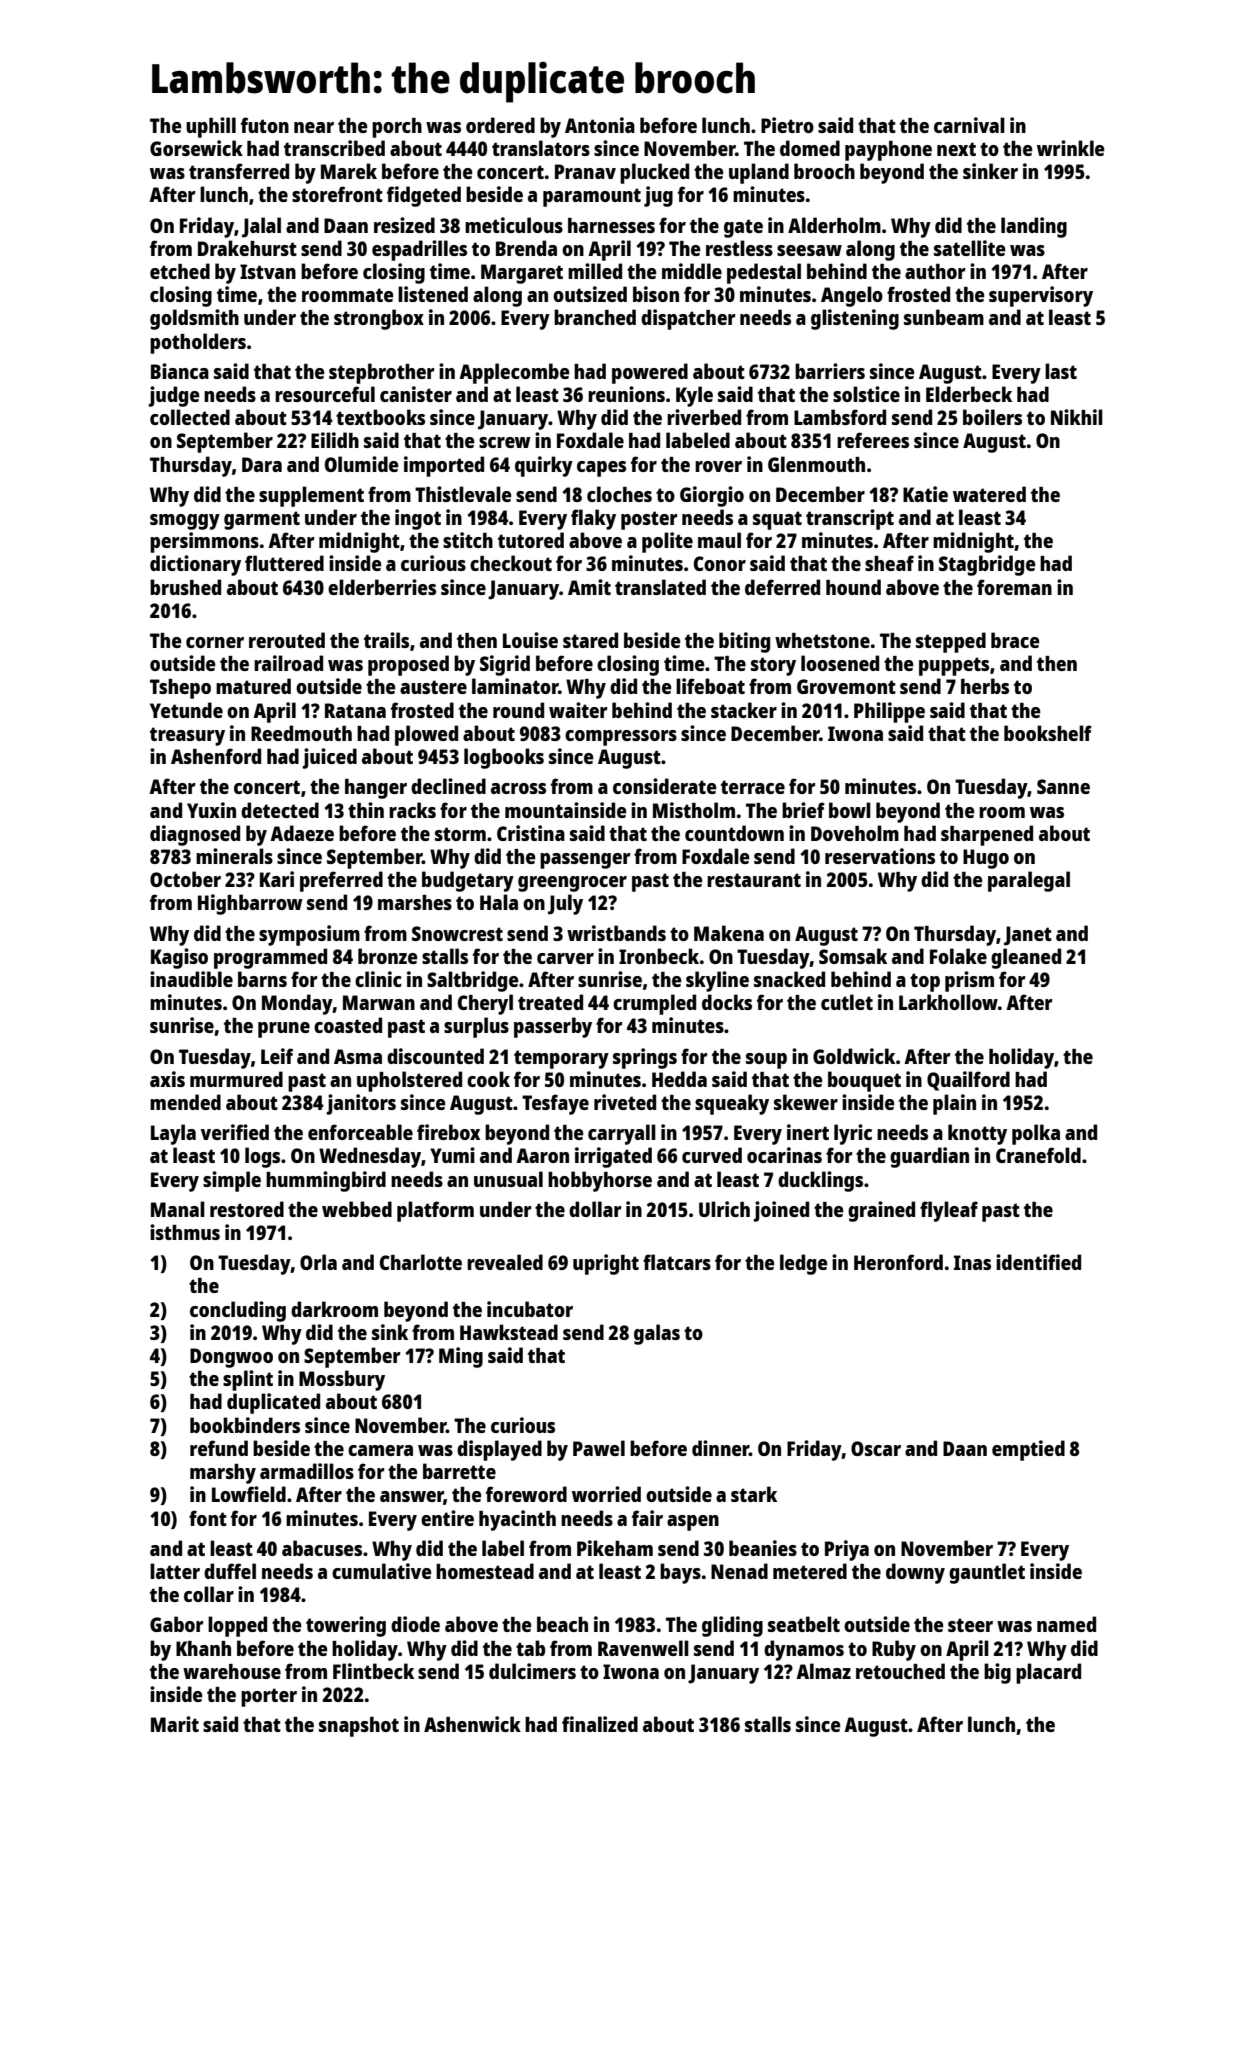 Image resolution: width=1256 pixels, height=2069 pixels. I want to click on snapshot, so click(359, 1727).
